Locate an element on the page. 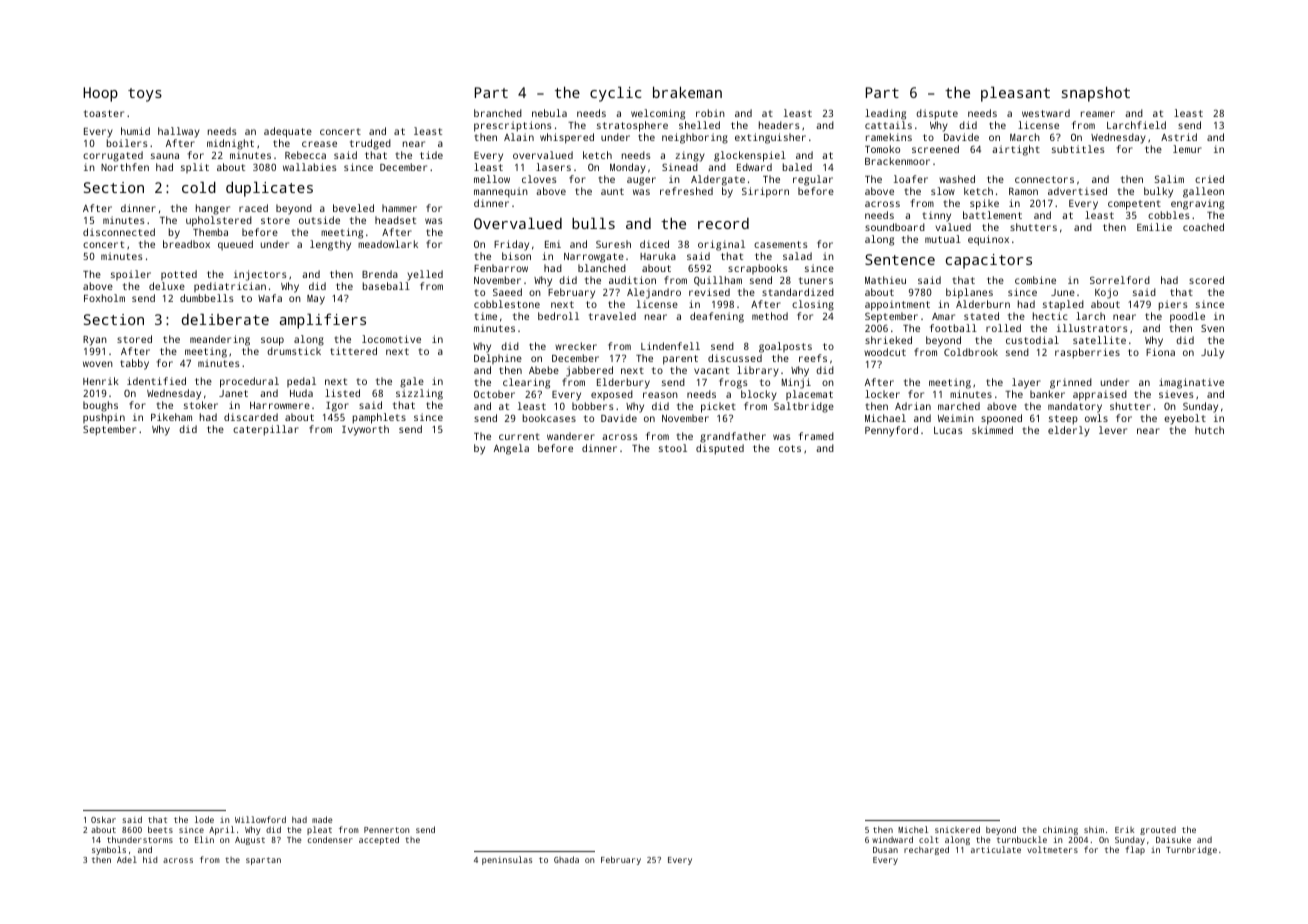 This document has height=924, width=1308. spoiler is located at coordinates (131, 275).
